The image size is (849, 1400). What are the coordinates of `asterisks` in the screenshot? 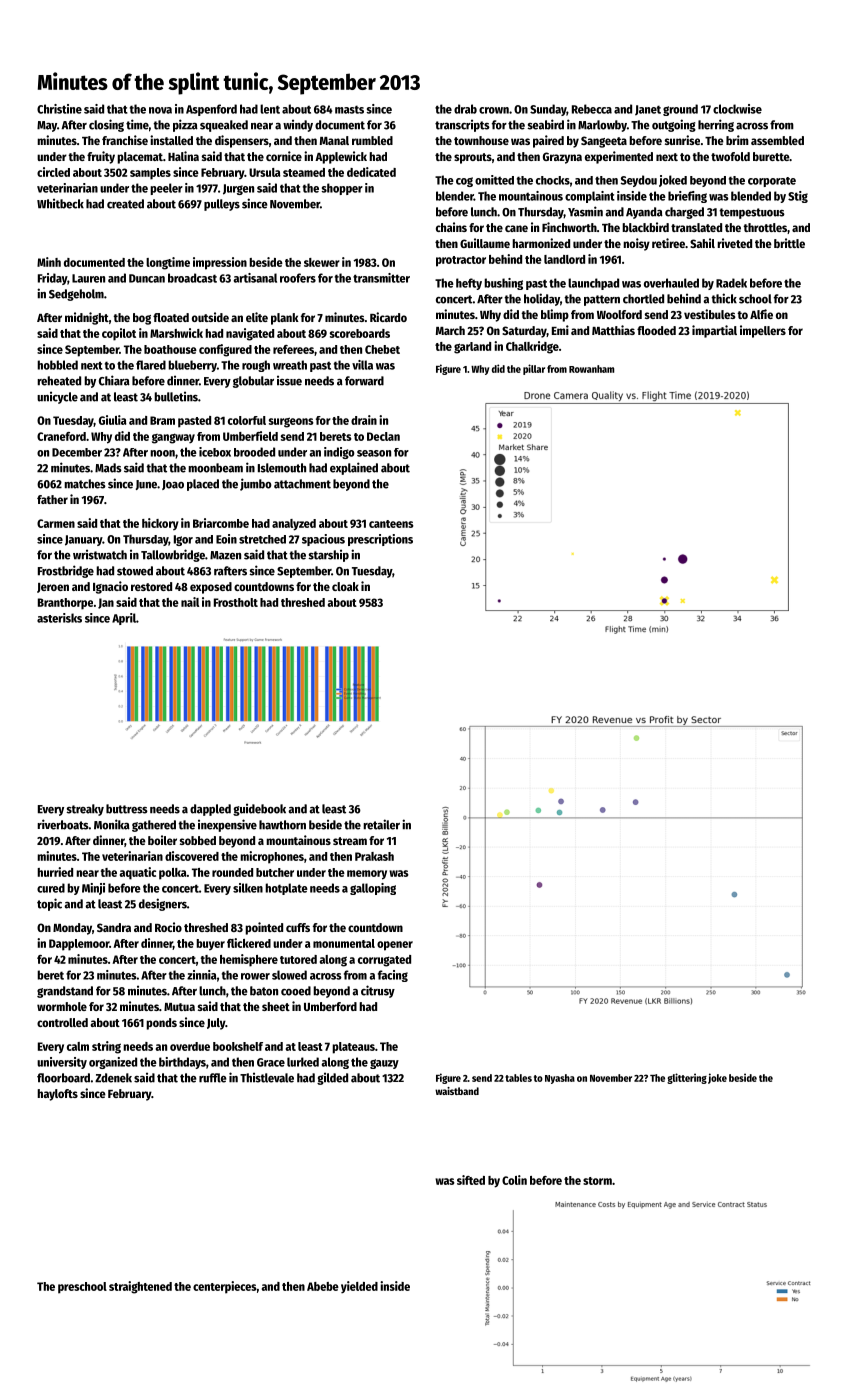 It's located at (59, 618).
